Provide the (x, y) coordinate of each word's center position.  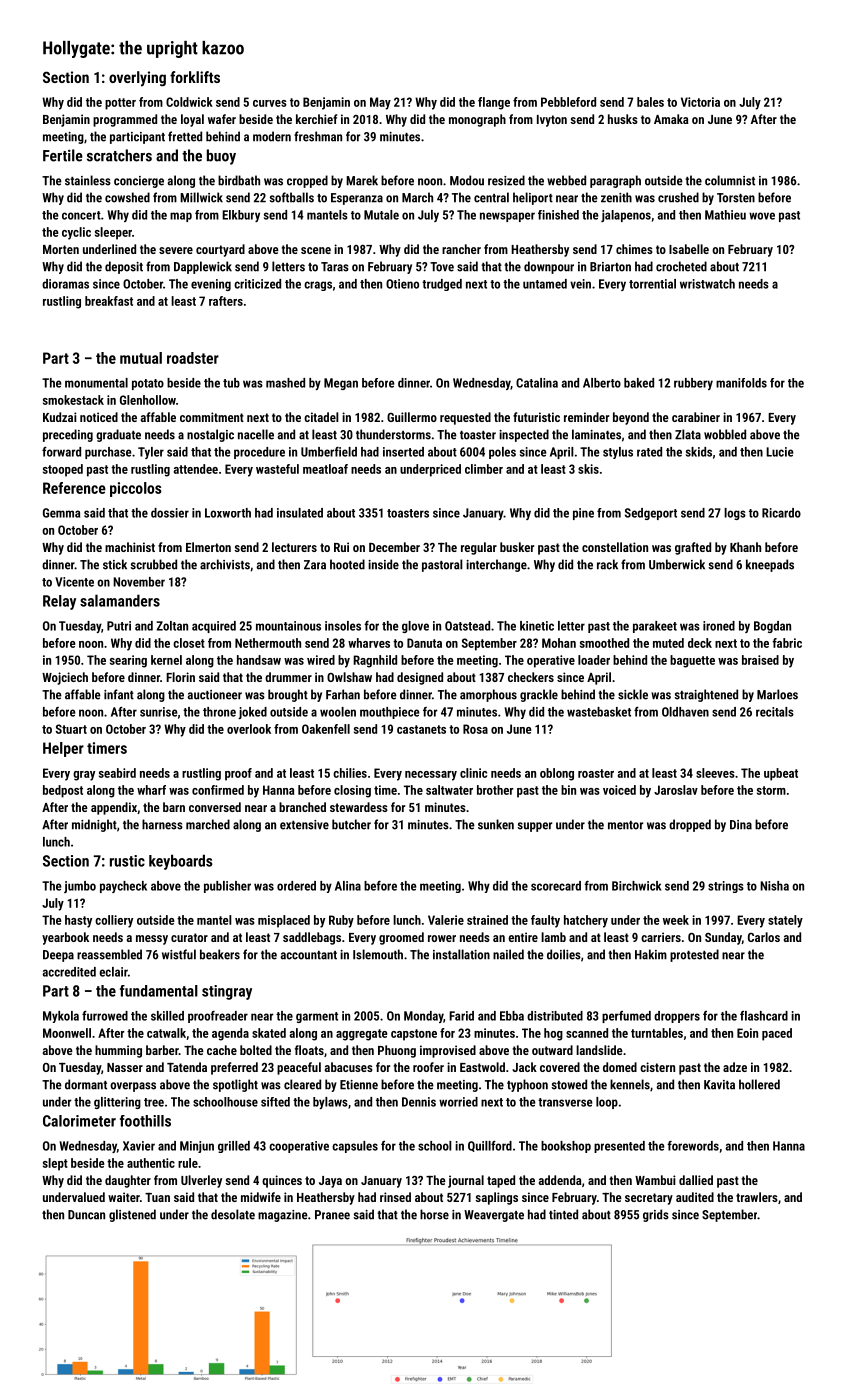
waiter (124, 1197)
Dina (741, 825)
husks (623, 119)
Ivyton (552, 121)
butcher (351, 824)
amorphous (488, 695)
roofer (428, 1067)
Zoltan (172, 626)
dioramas (65, 284)
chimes (634, 249)
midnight (94, 825)
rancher (461, 249)
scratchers (119, 155)
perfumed (626, 1017)
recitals (775, 712)
